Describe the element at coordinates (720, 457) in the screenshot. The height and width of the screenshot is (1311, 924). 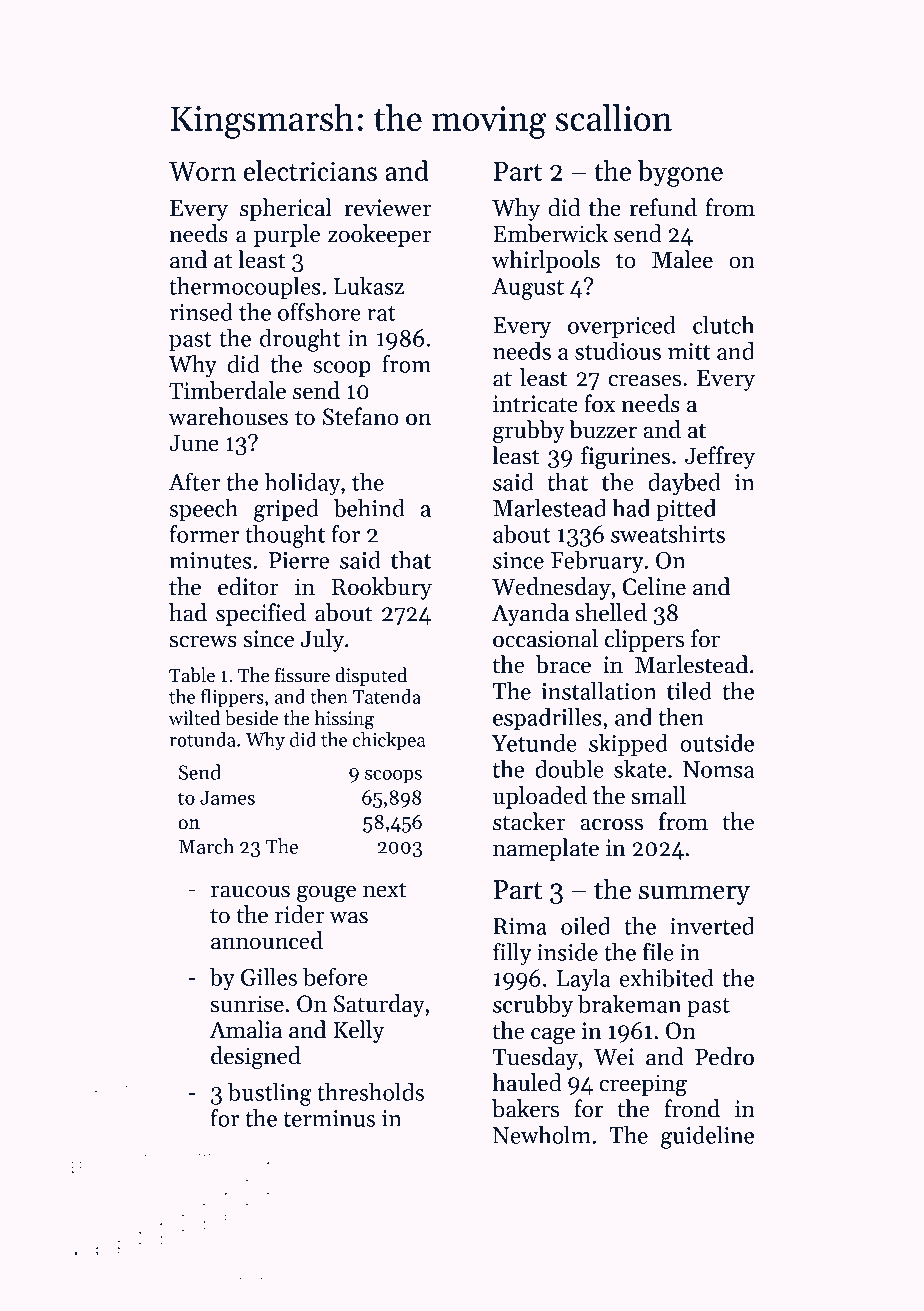
I see `Jeffrey` at that location.
